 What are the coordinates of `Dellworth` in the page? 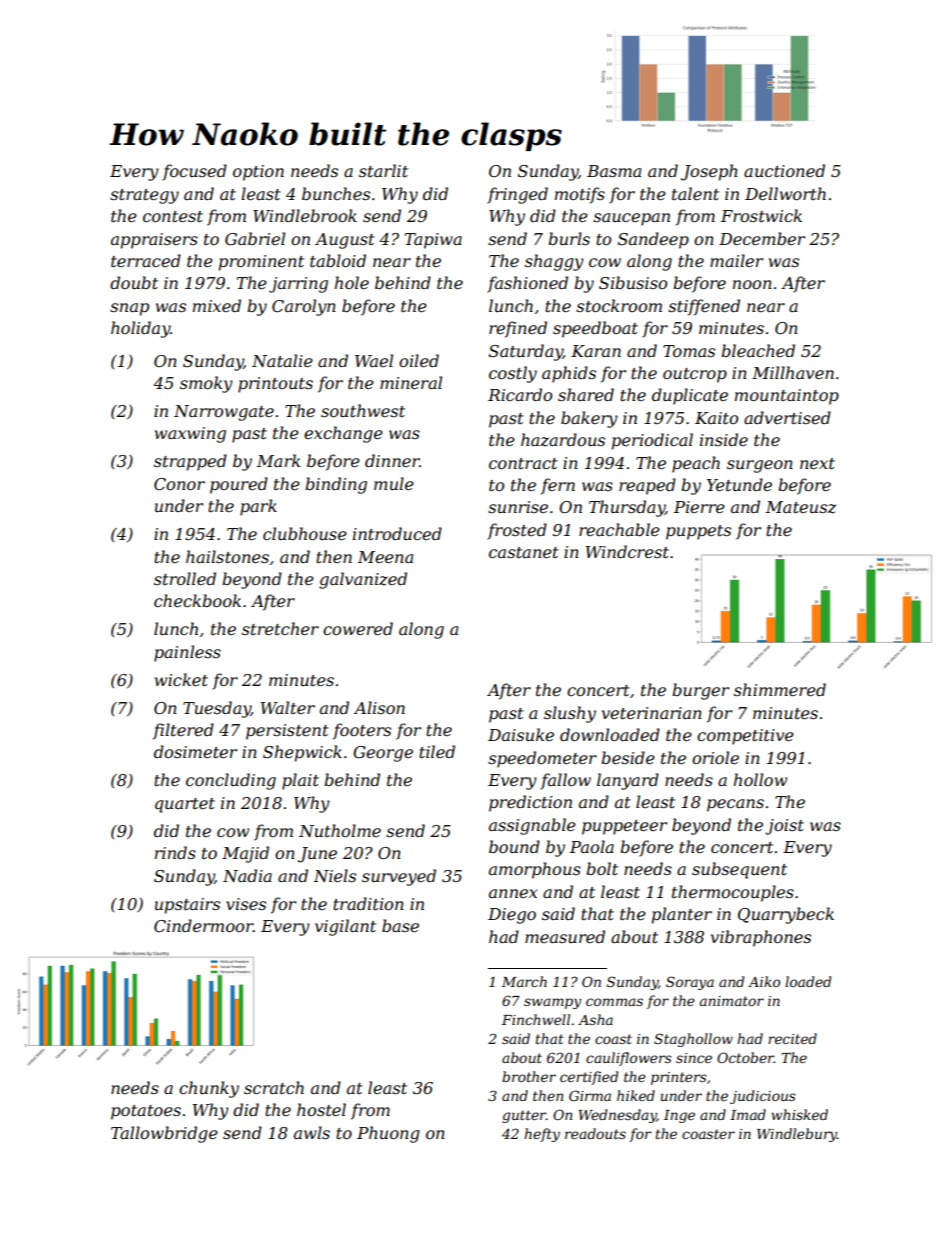 It's located at (785, 193).
